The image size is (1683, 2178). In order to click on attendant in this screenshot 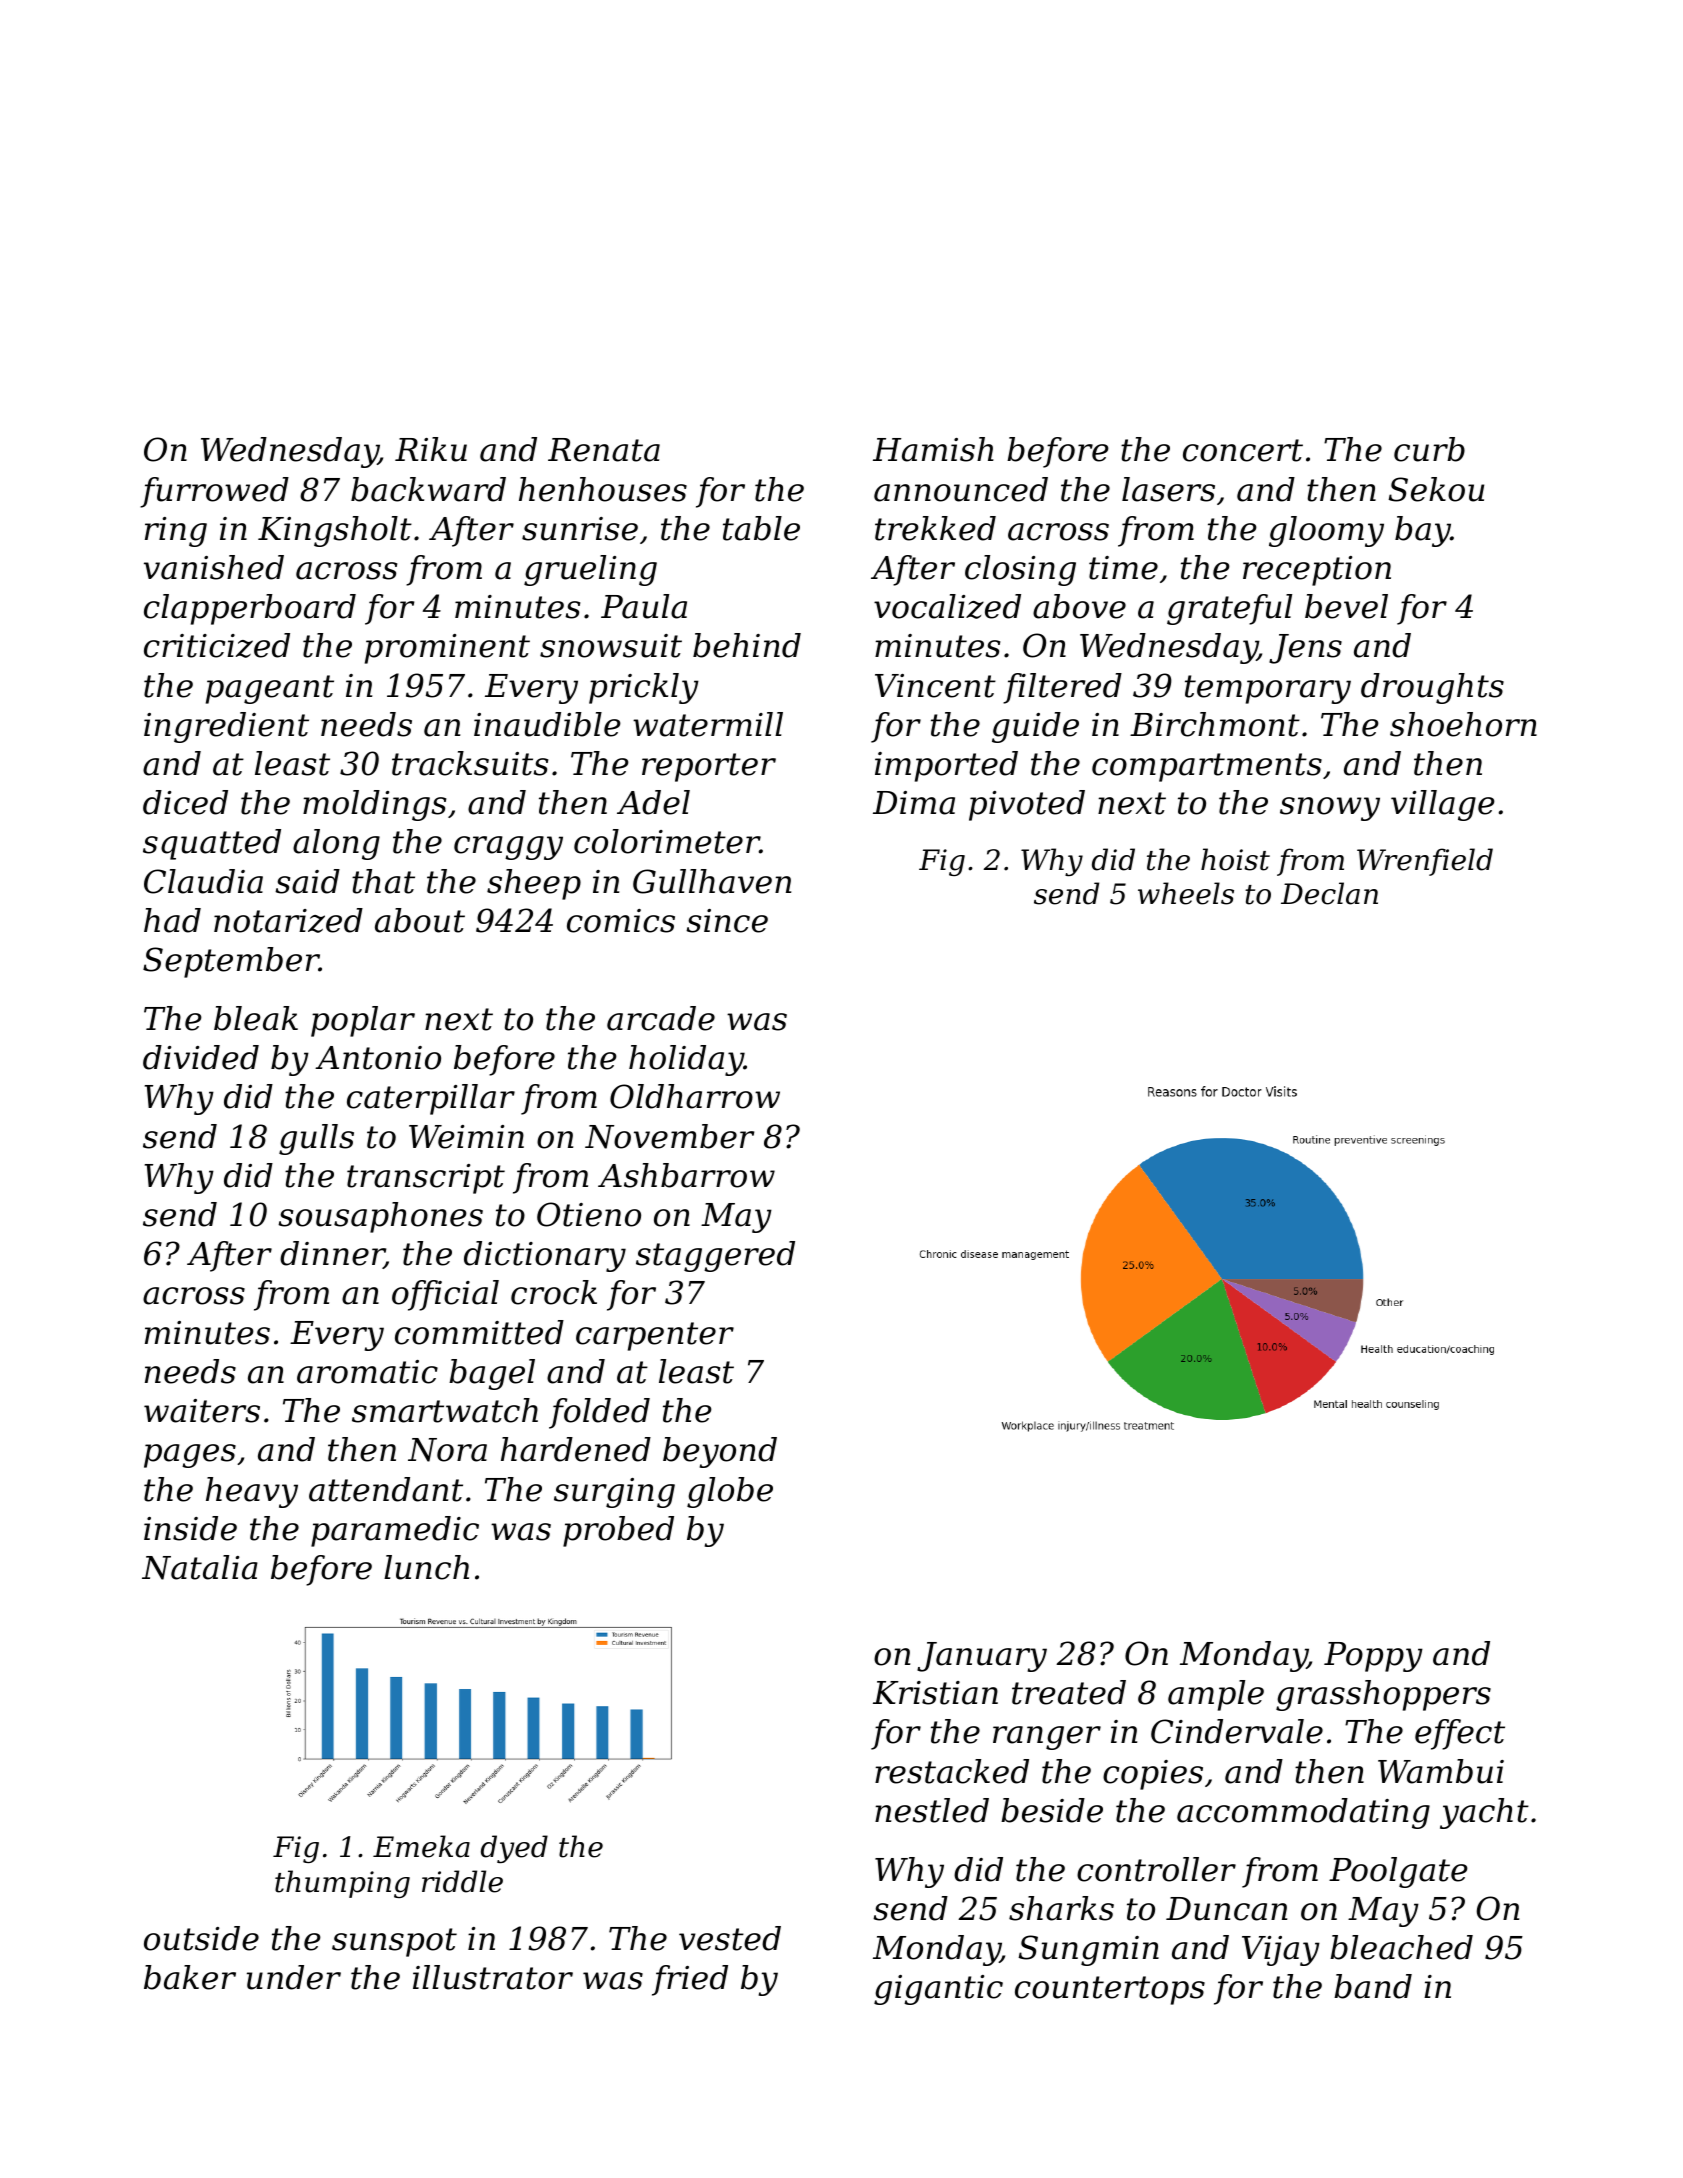, I will do `click(386, 1489)`.
